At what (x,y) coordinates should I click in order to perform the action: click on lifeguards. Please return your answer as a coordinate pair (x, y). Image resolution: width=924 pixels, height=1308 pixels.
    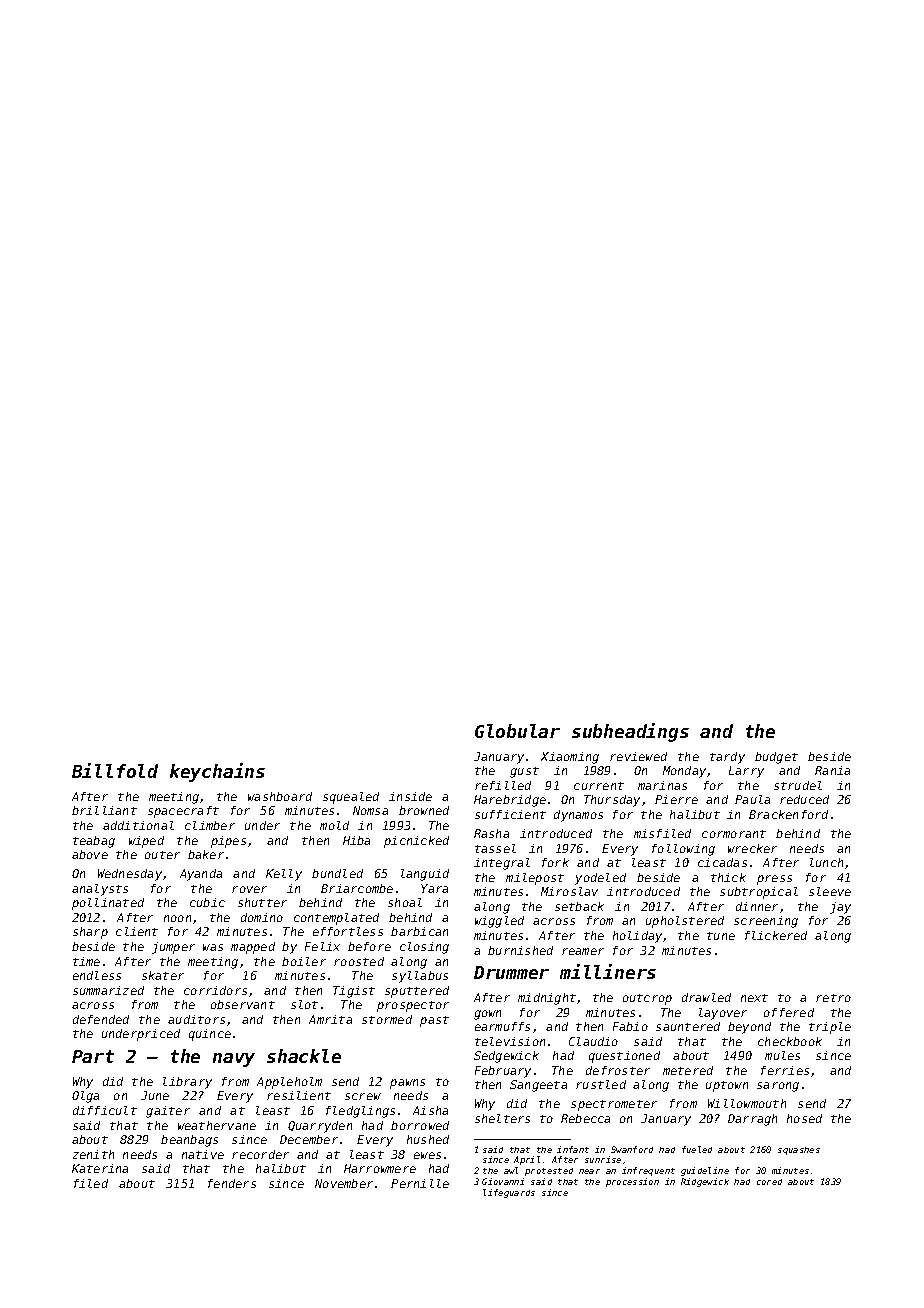
    Looking at the image, I should click on (509, 1193).
